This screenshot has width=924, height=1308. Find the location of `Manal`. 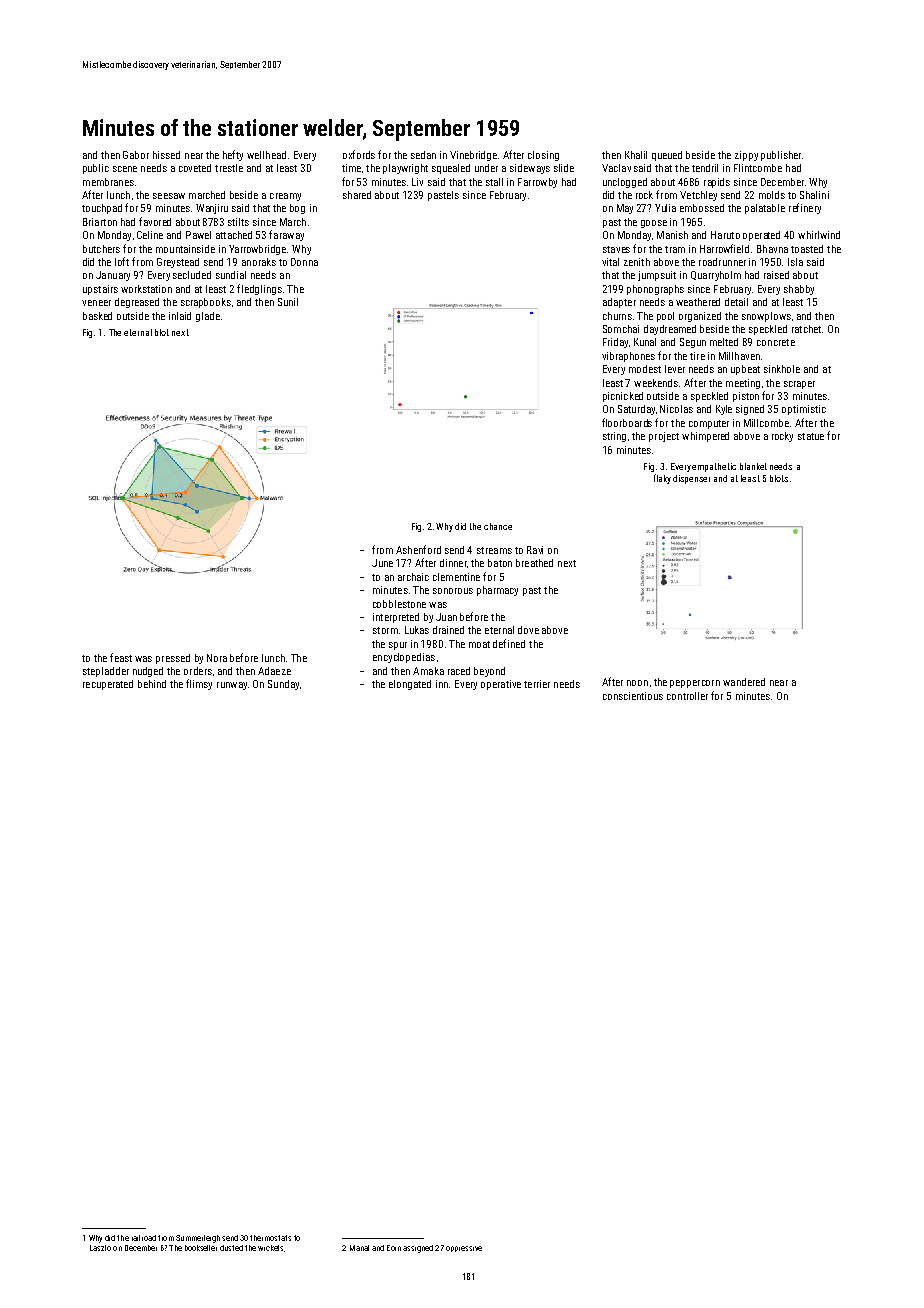

Manal is located at coordinates (359, 1248).
